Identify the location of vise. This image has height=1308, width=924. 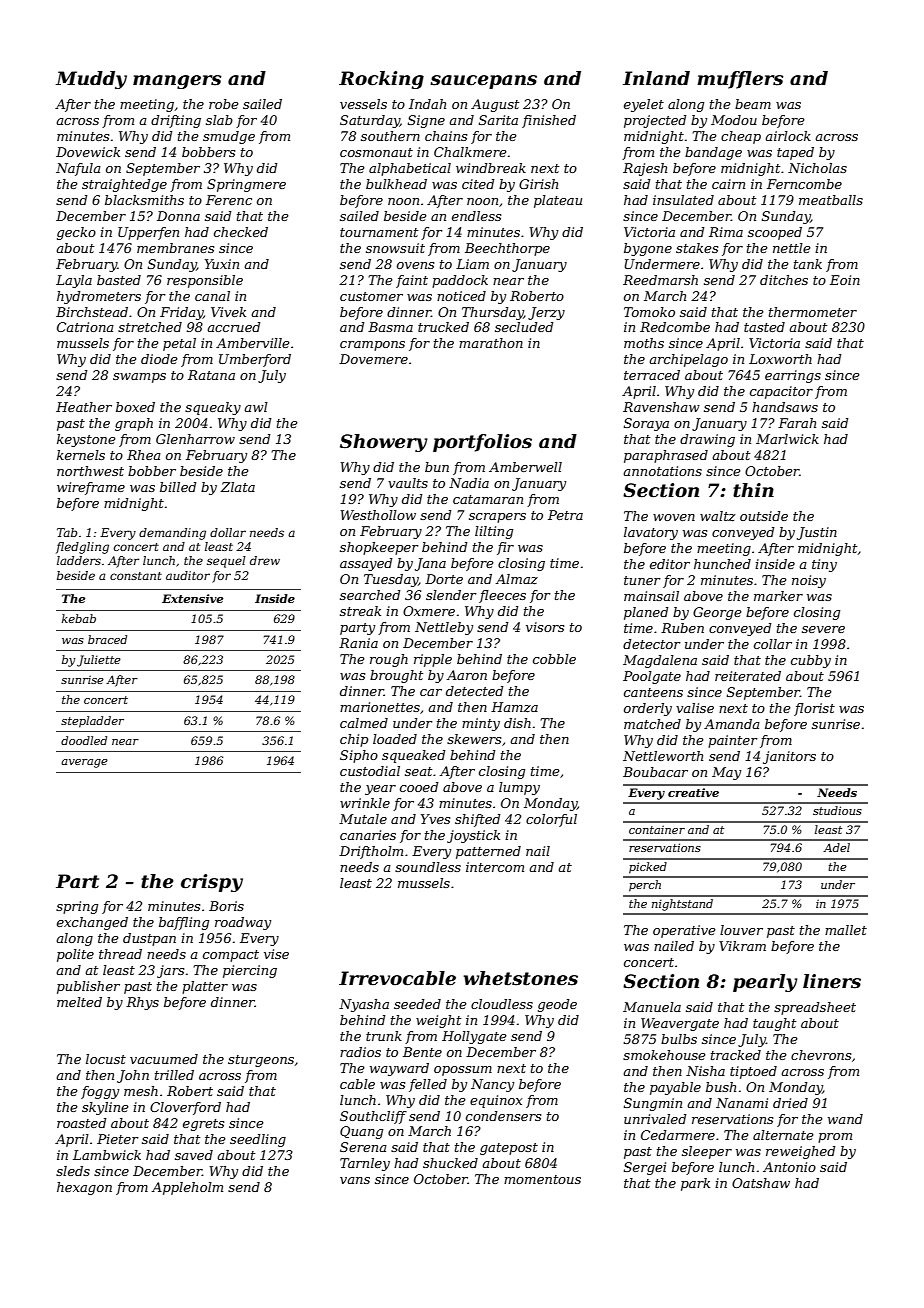
(276, 954).
